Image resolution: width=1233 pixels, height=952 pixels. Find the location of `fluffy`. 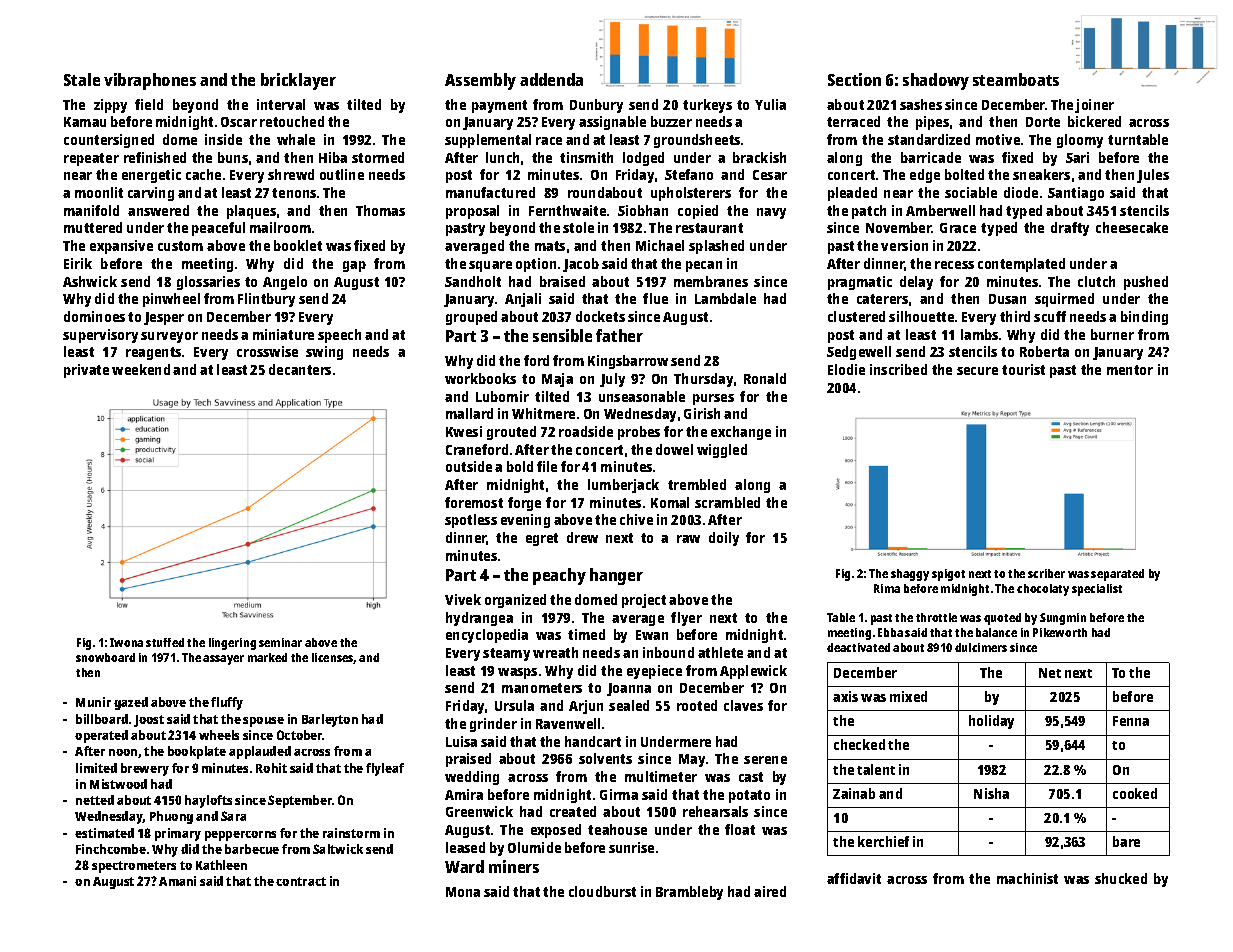

fluffy is located at coordinates (227, 703).
